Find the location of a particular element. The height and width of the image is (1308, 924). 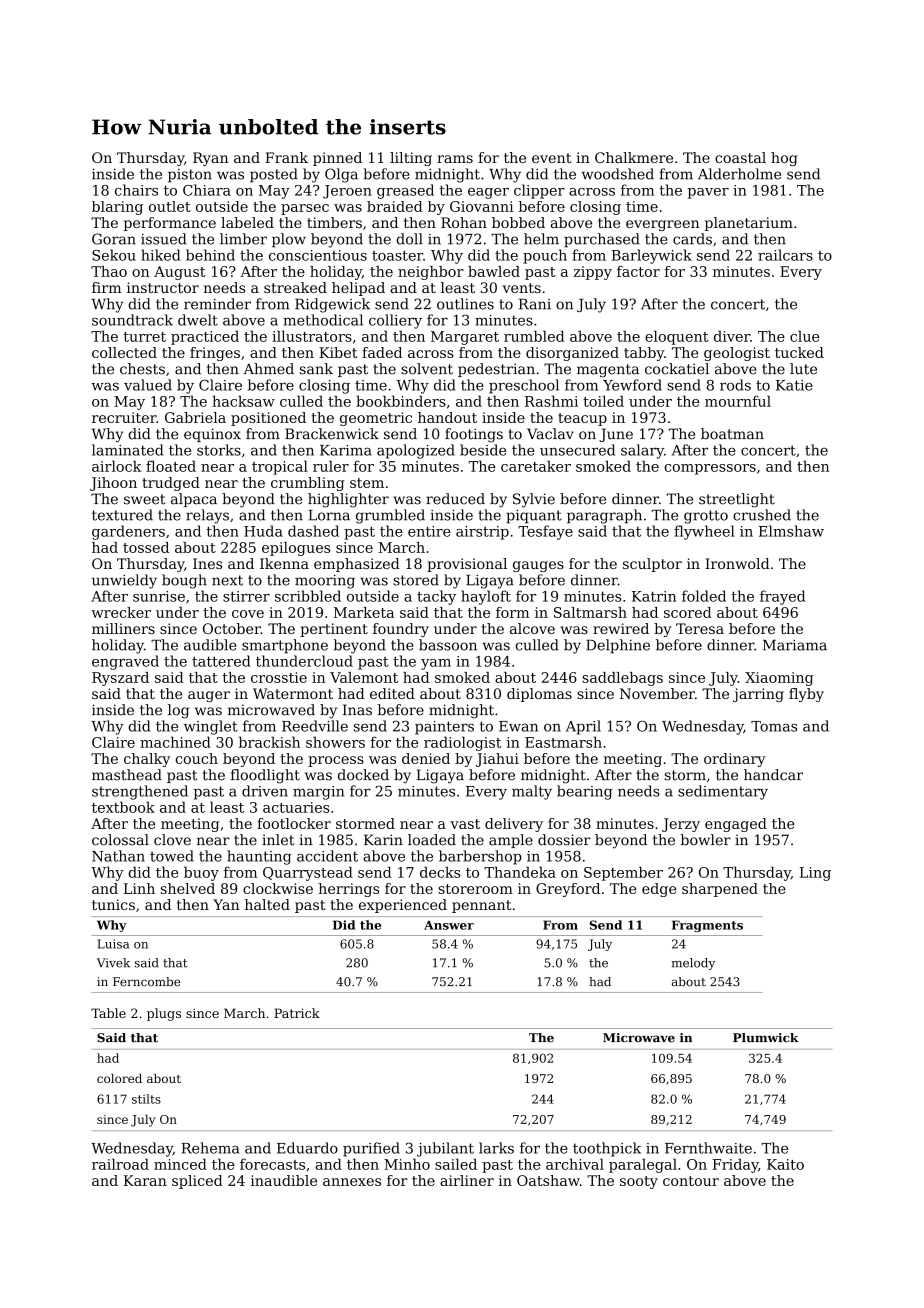

Kaito is located at coordinates (785, 1164).
